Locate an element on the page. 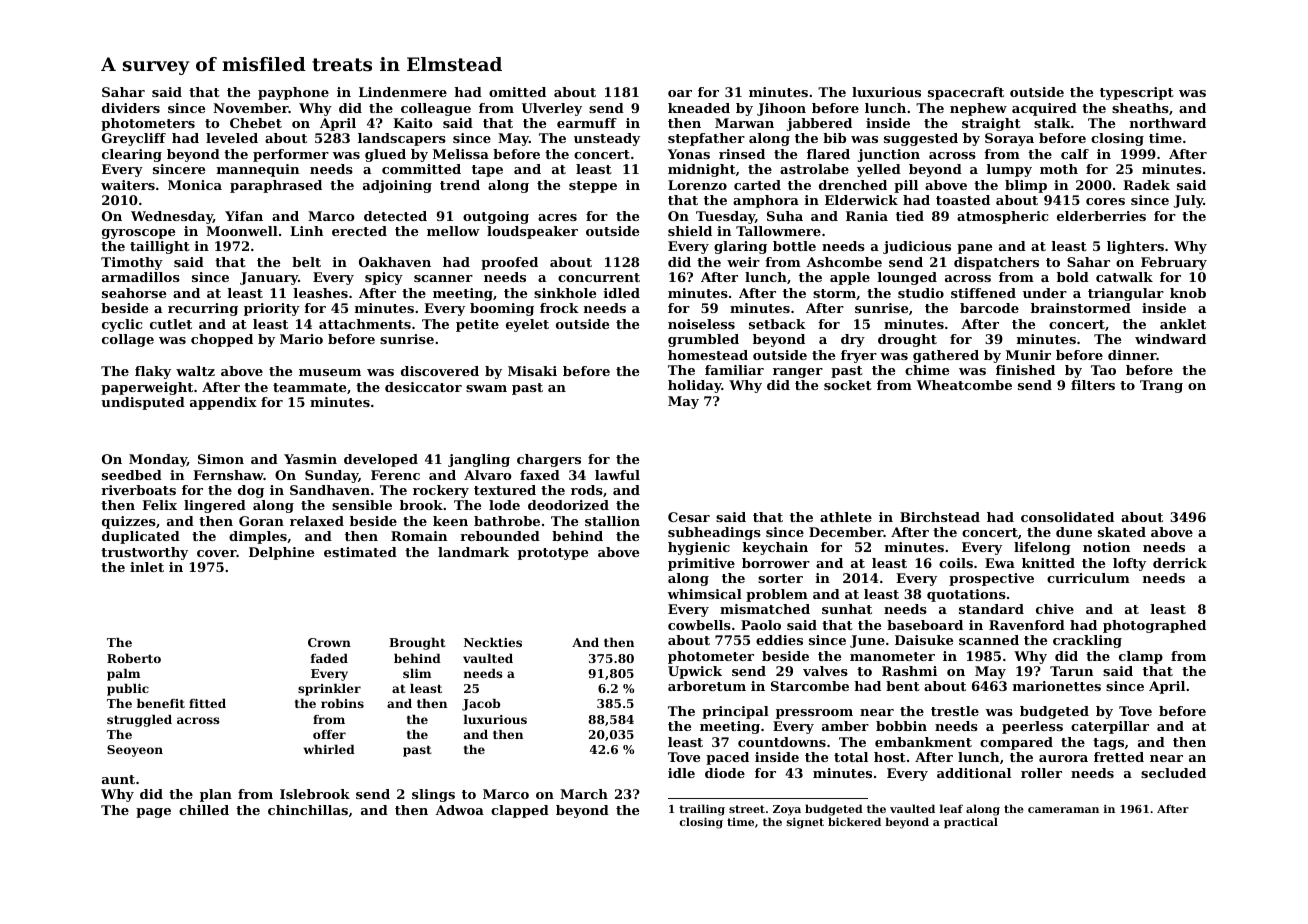 The height and width of the image is (924, 1308). photographed is located at coordinates (1154, 626).
